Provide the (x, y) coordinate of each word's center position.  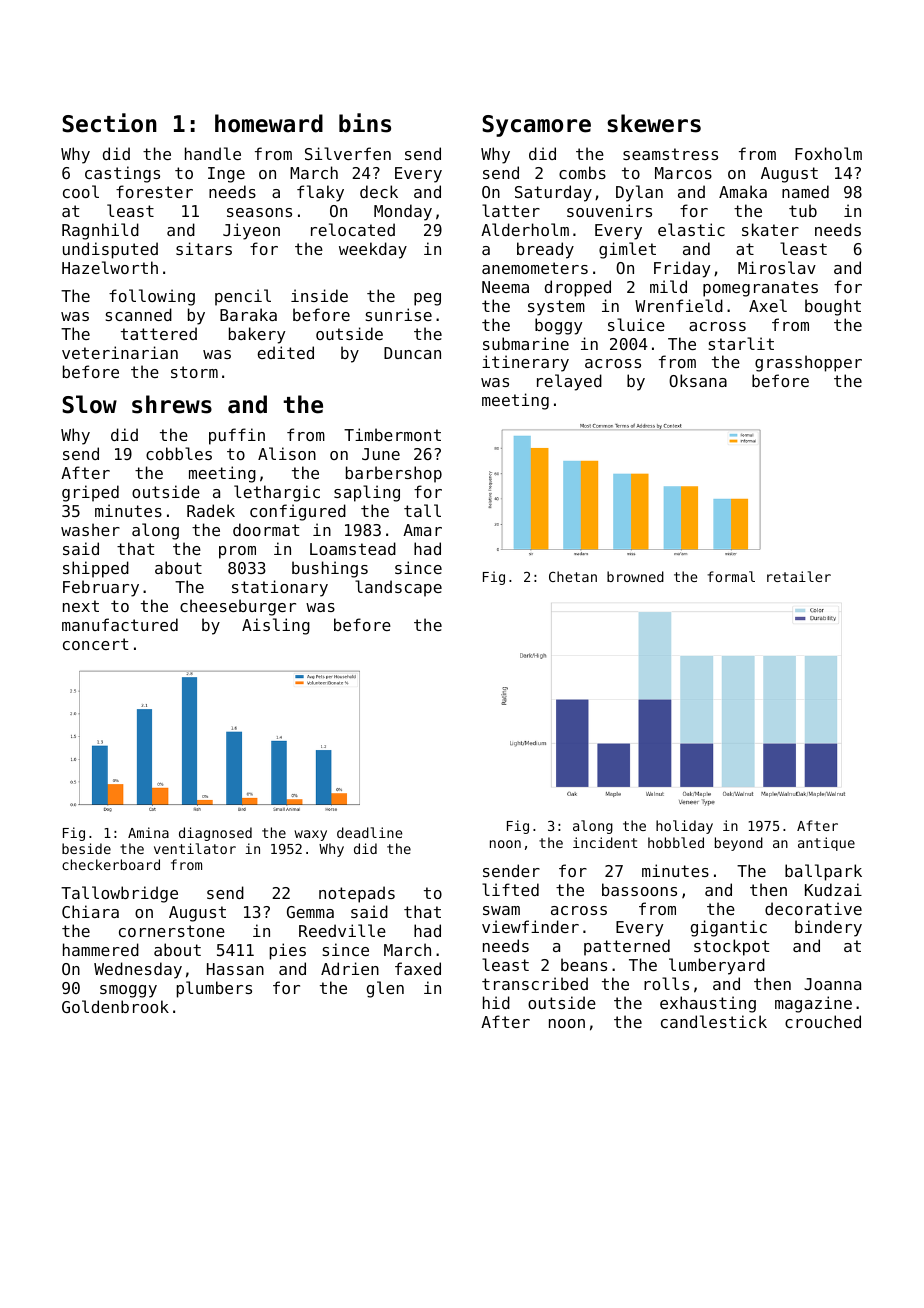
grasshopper (808, 363)
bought (833, 307)
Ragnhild (100, 231)
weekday (373, 250)
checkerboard (111, 864)
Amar (422, 530)
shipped (96, 569)
